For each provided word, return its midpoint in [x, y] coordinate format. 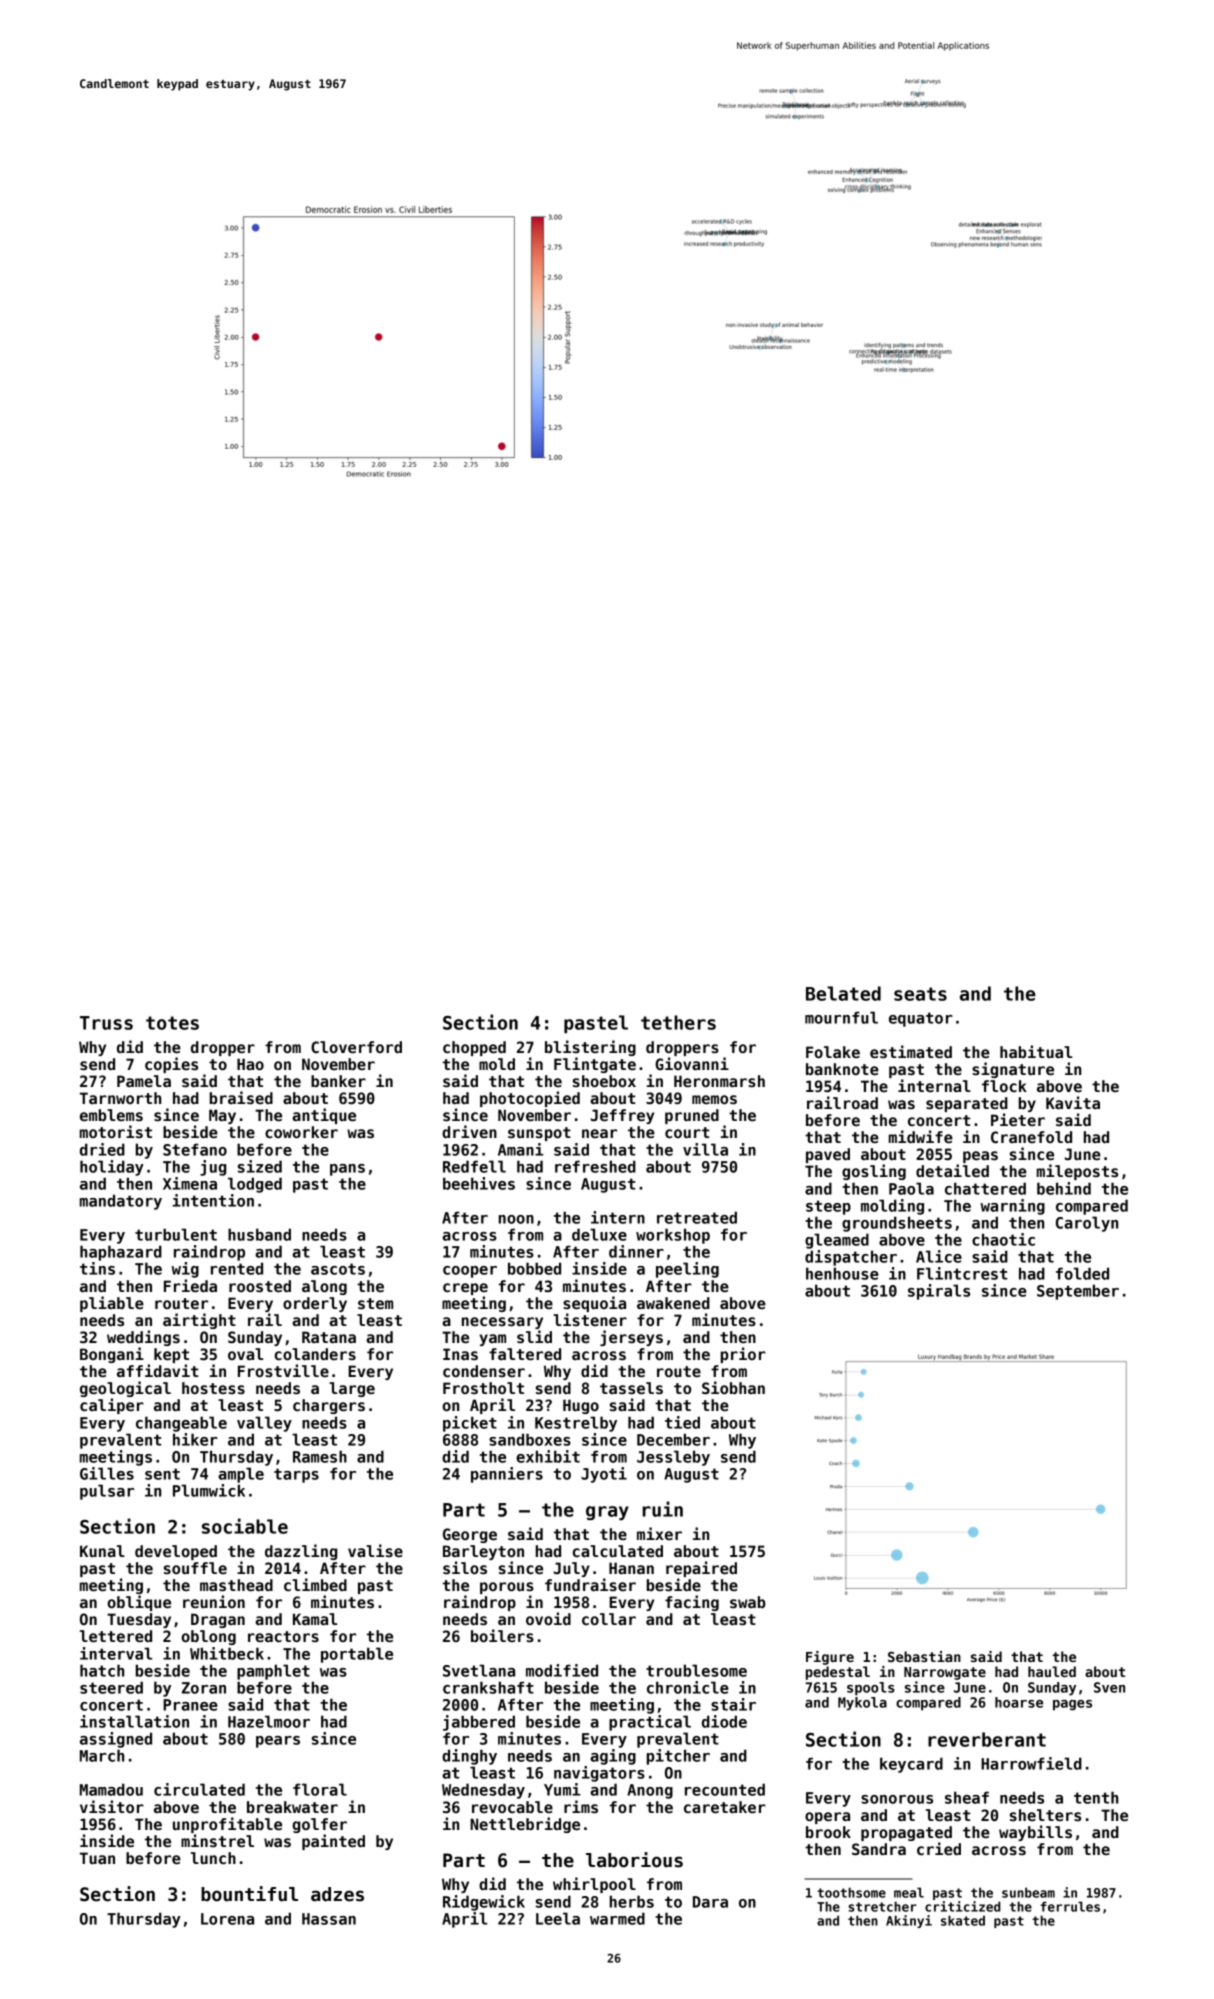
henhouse [842, 1273]
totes [172, 1023]
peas [980, 1157]
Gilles [107, 1473]
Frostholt [483, 1388]
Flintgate [595, 1065]
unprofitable [227, 1825]
